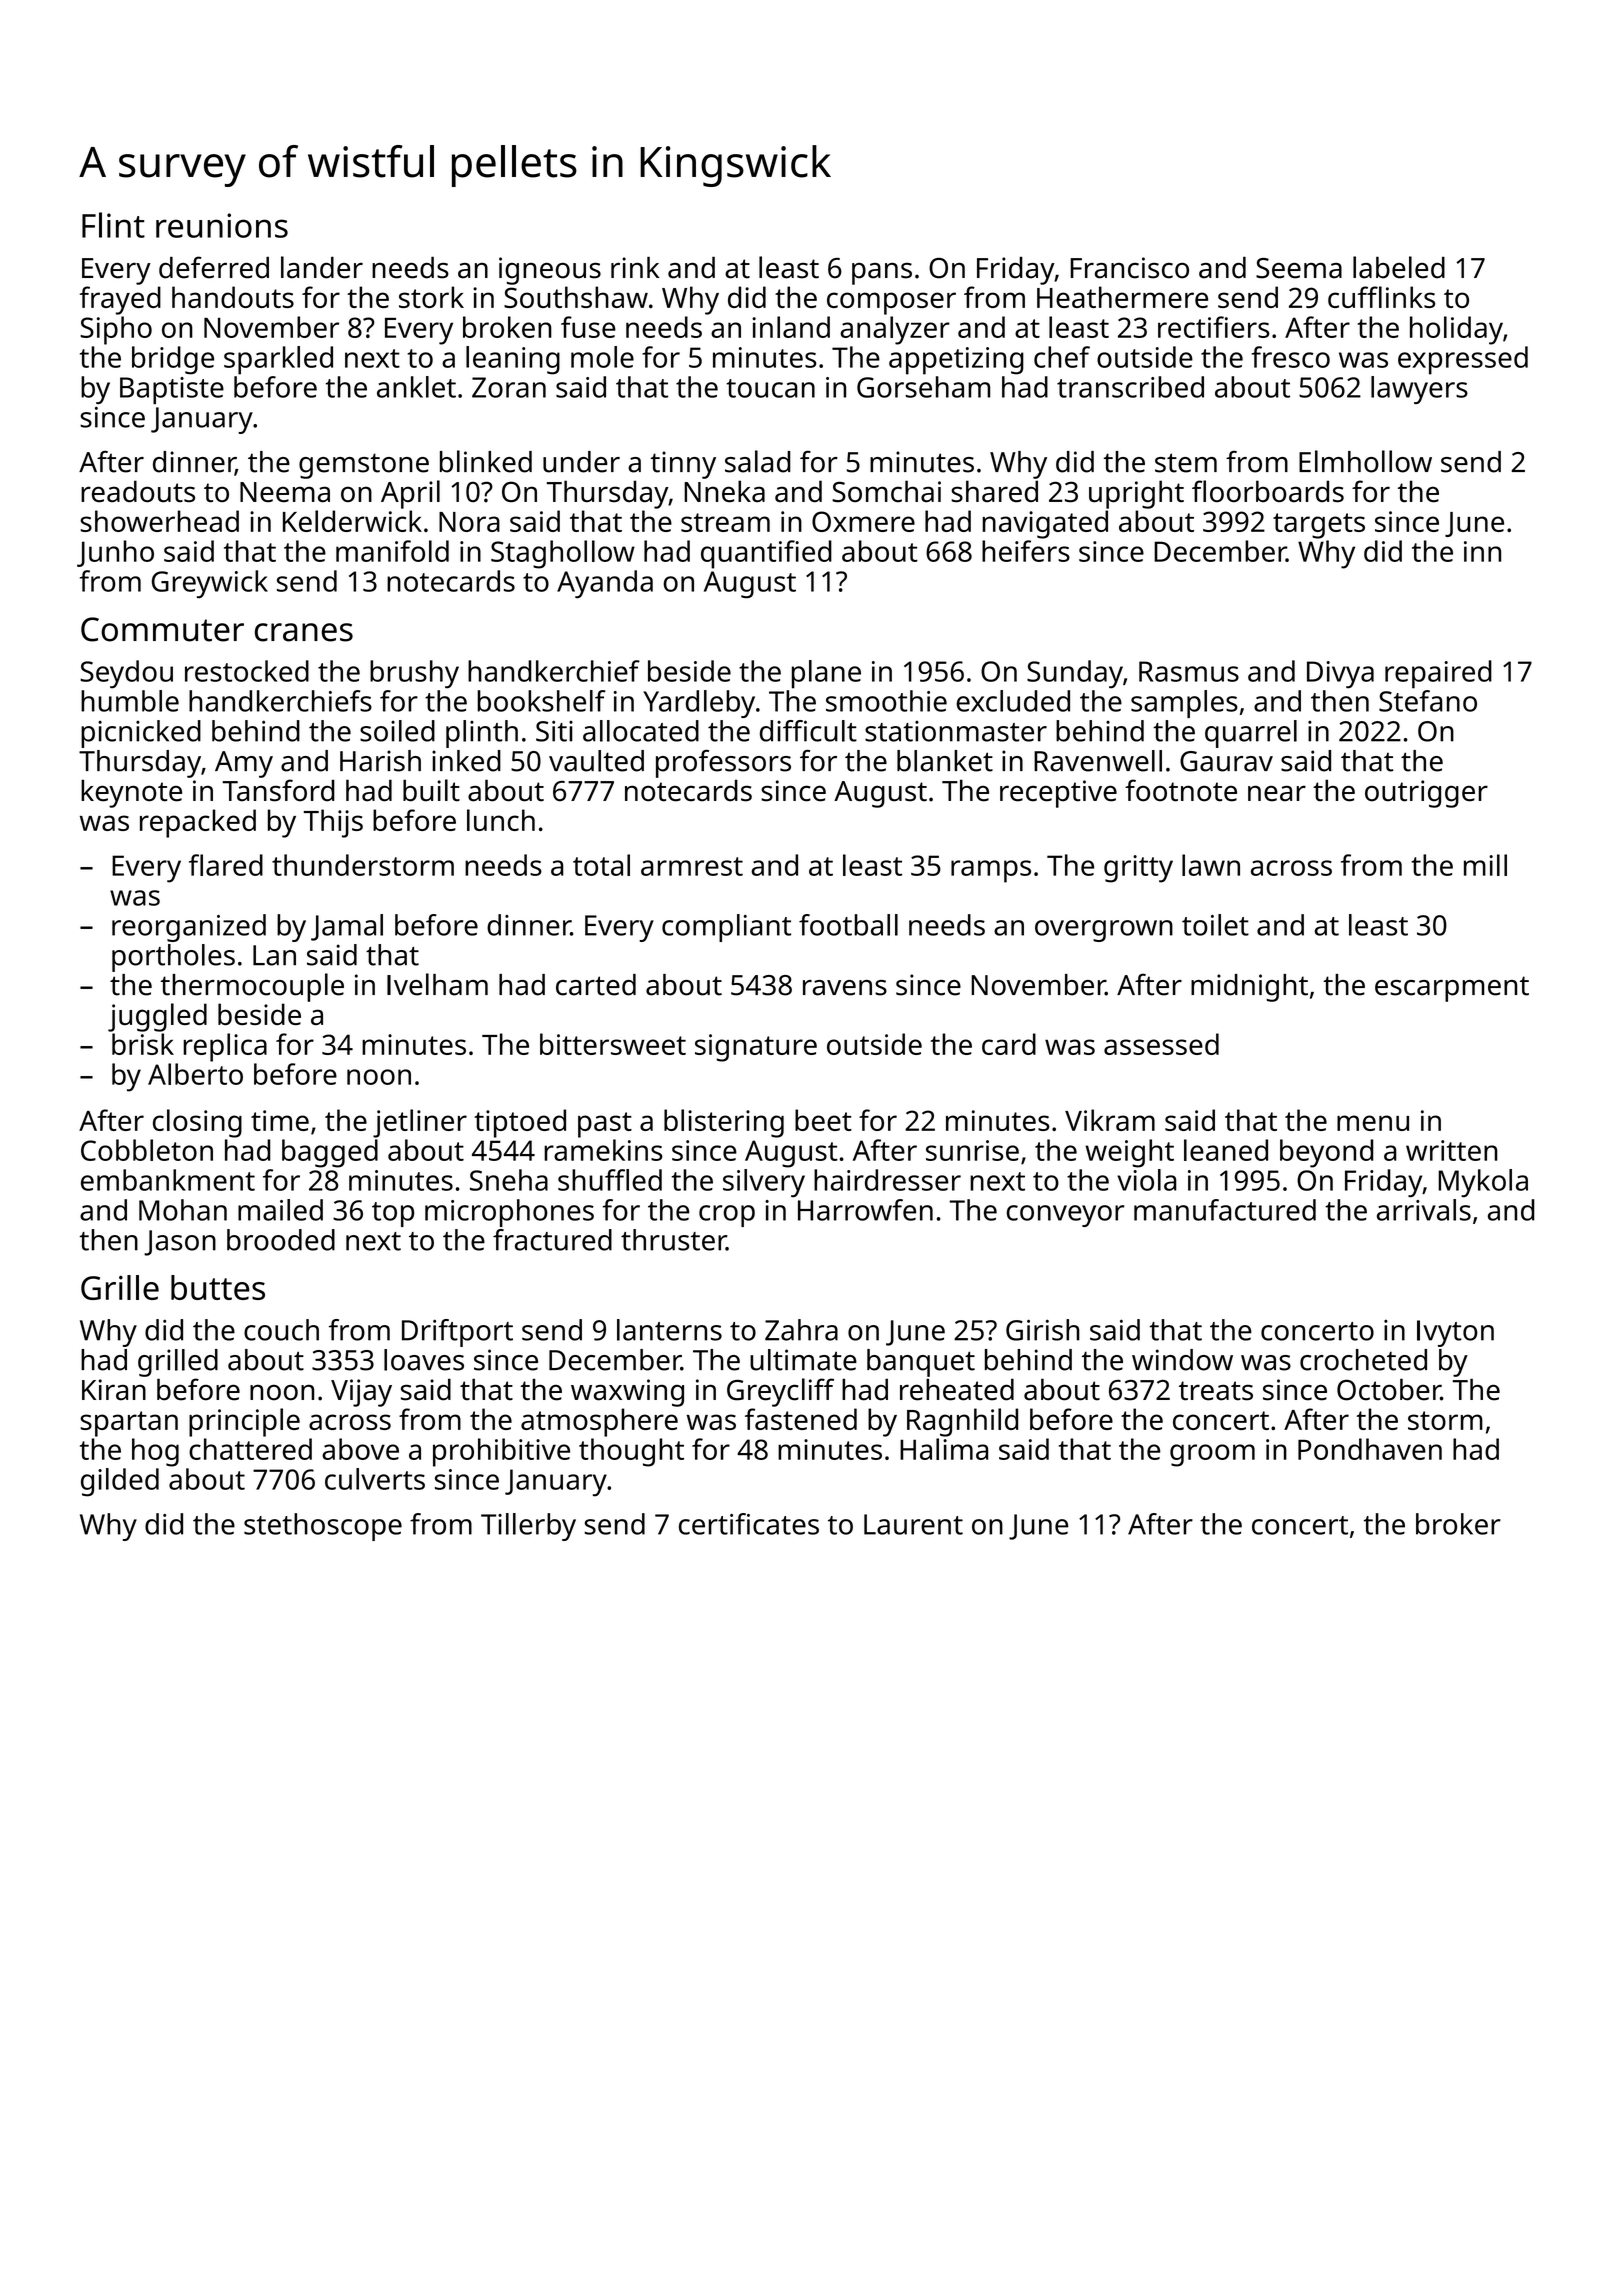 This screenshot has height=2292, width=1620. I want to click on Laurent, so click(913, 1524).
